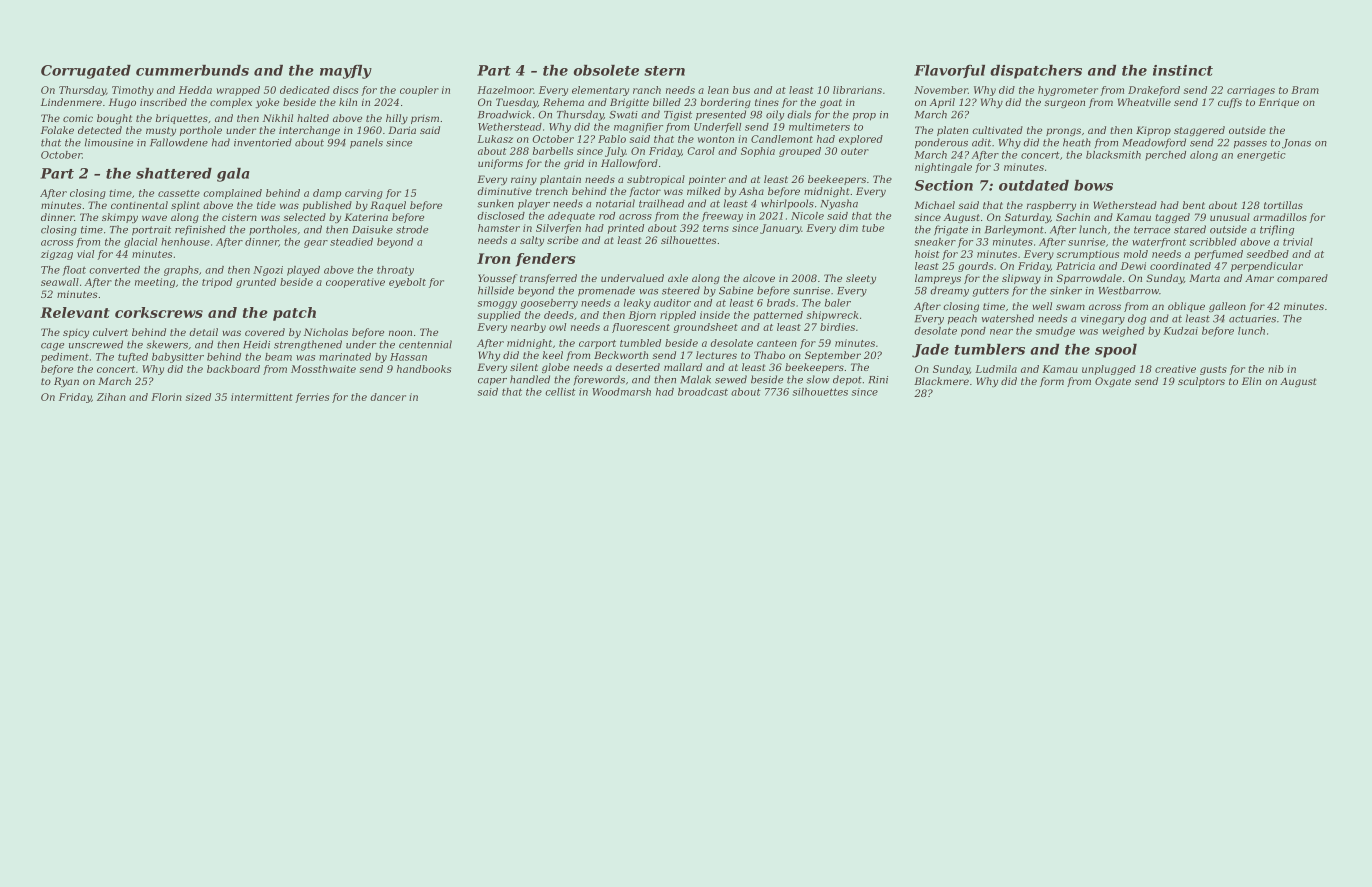 The width and height of the page is (1372, 887). Describe the element at coordinates (1183, 70) in the page. I see `instinct` at that location.
